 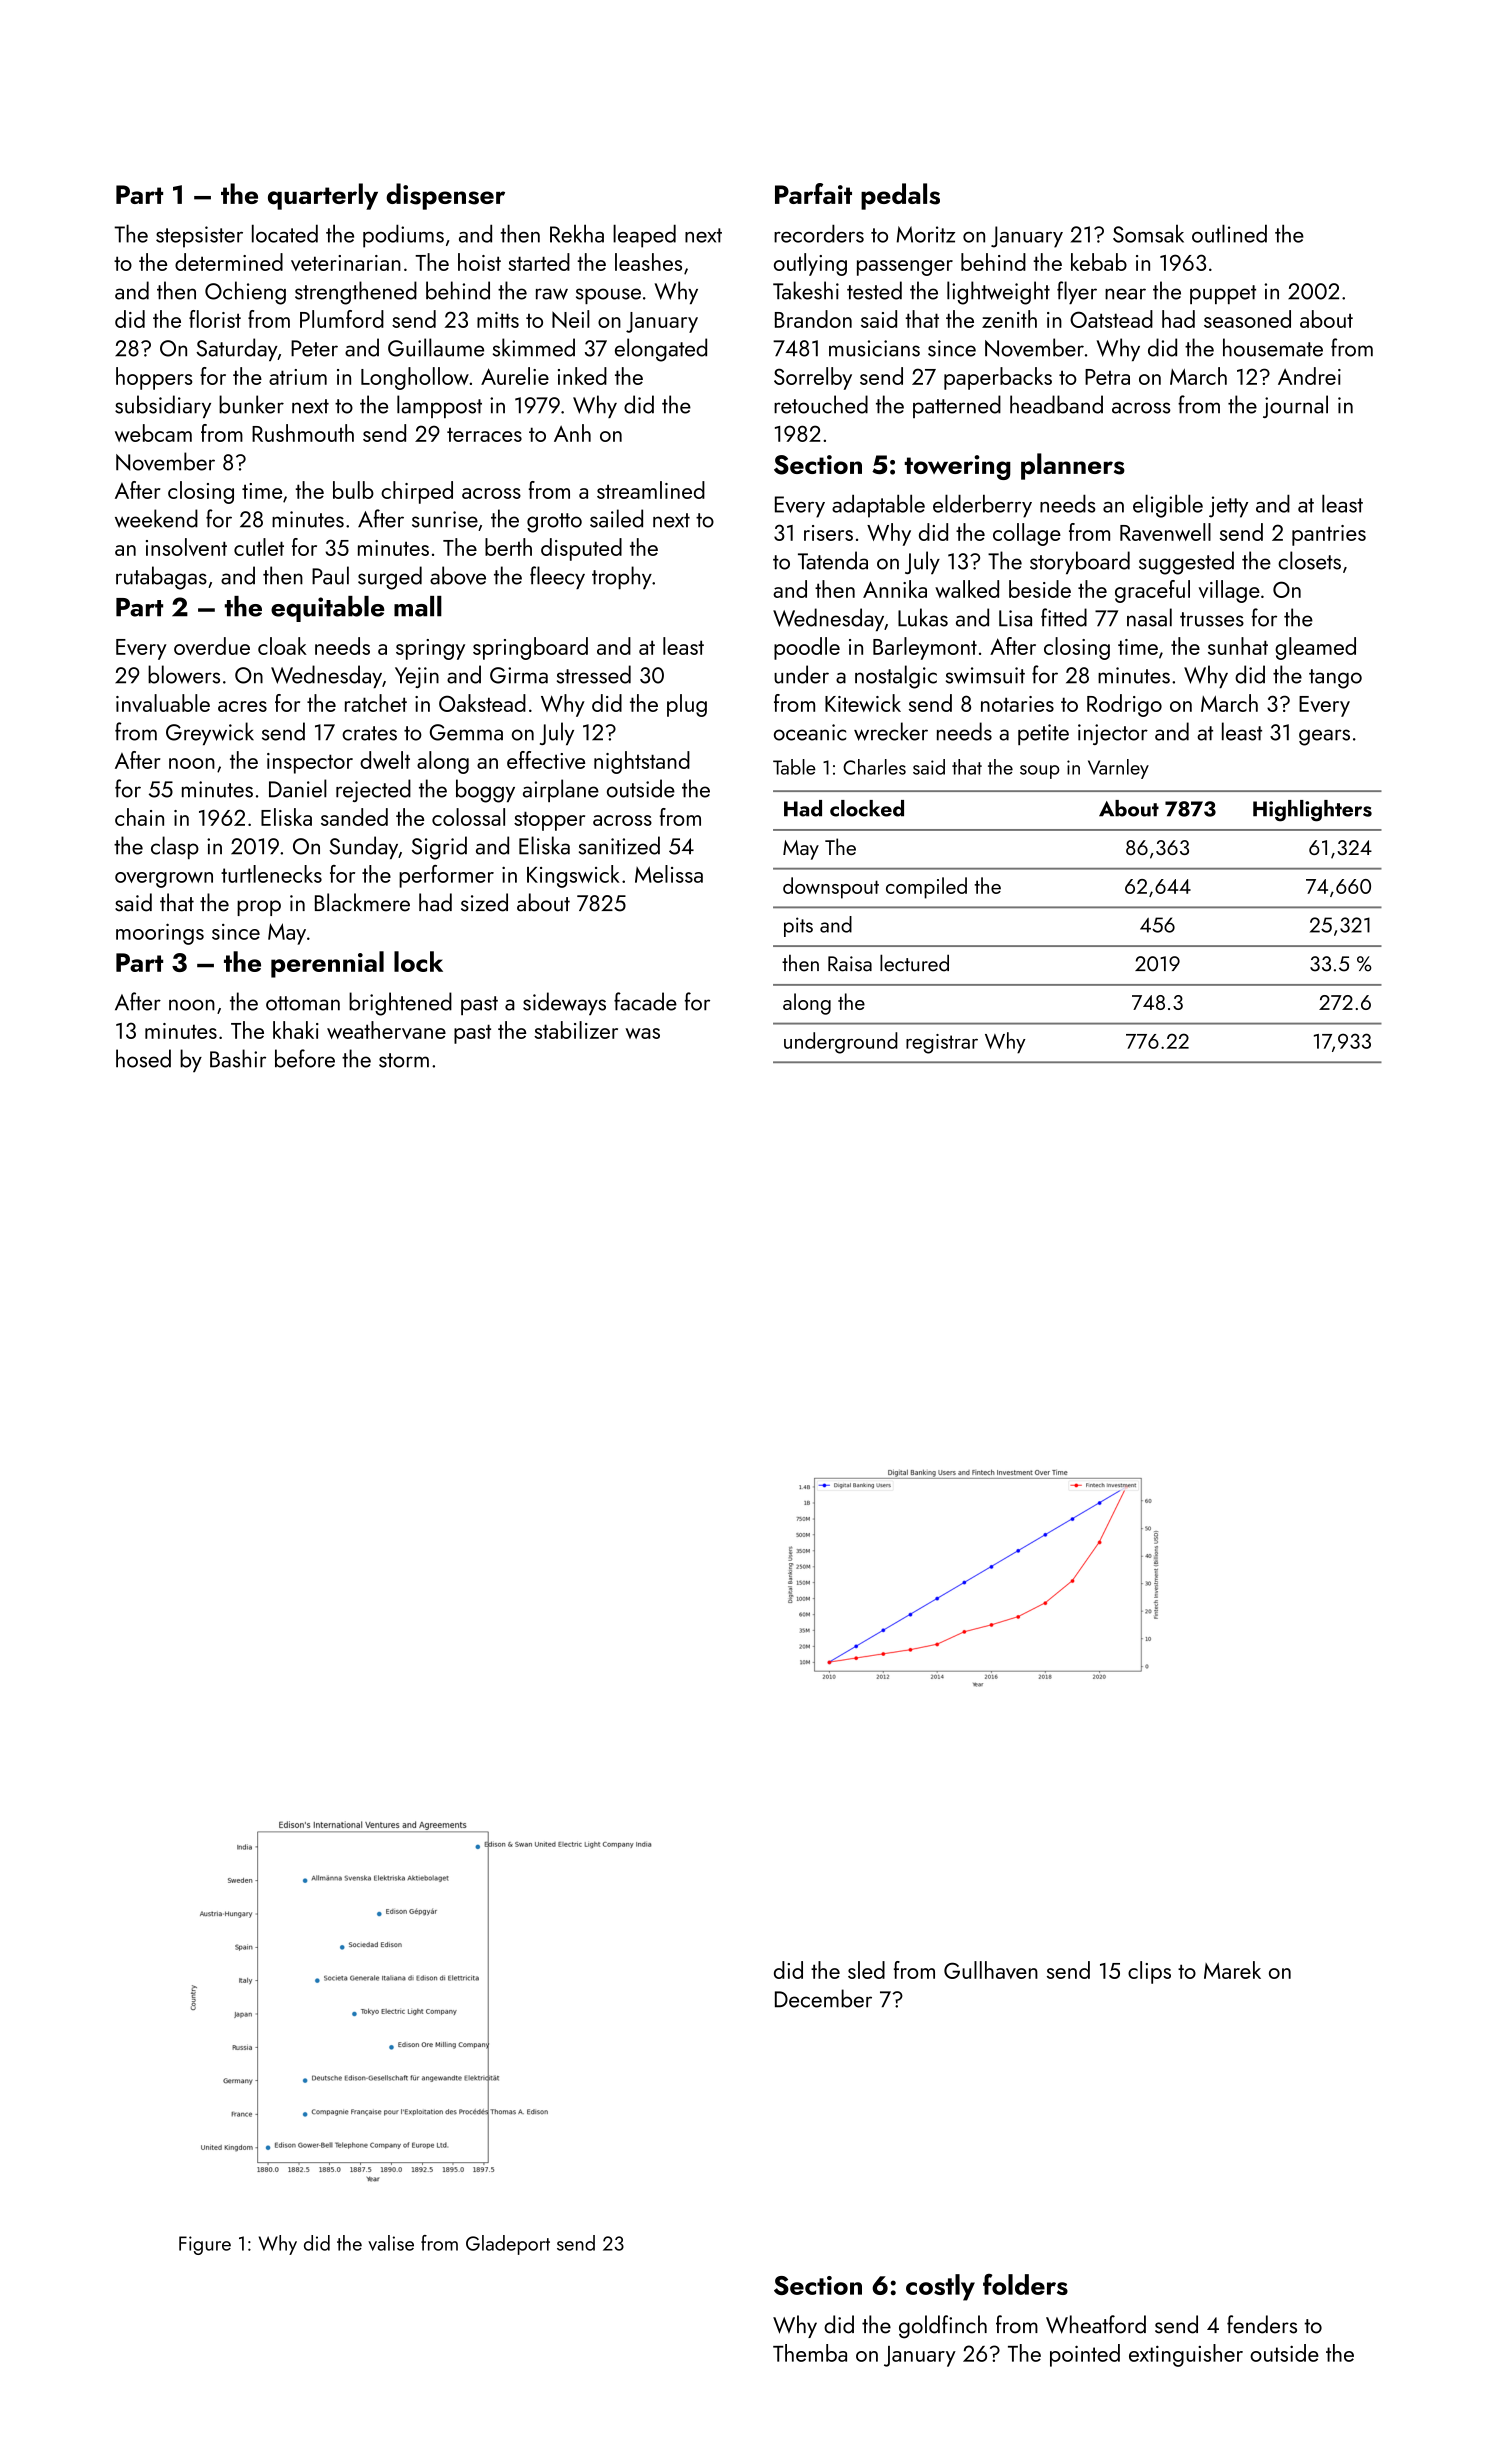 What do you see at coordinates (1149, 1972) in the image?
I see `clips` at bounding box center [1149, 1972].
